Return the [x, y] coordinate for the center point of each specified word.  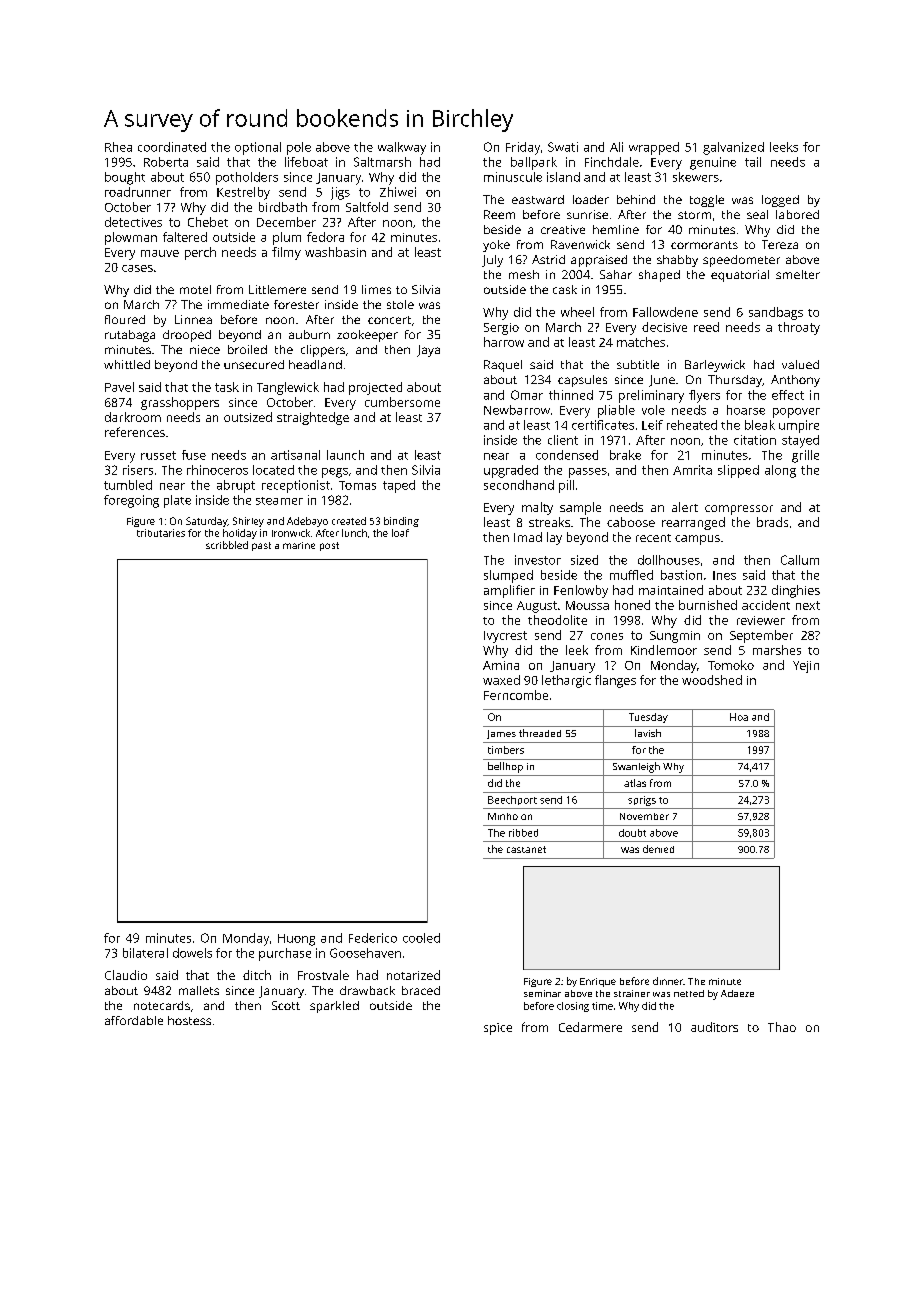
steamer [279, 501]
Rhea [118, 147]
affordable [134, 1020]
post [329, 546]
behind [636, 199]
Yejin [806, 667]
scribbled [227, 545]
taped [399, 486]
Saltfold [367, 207]
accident [766, 605]
